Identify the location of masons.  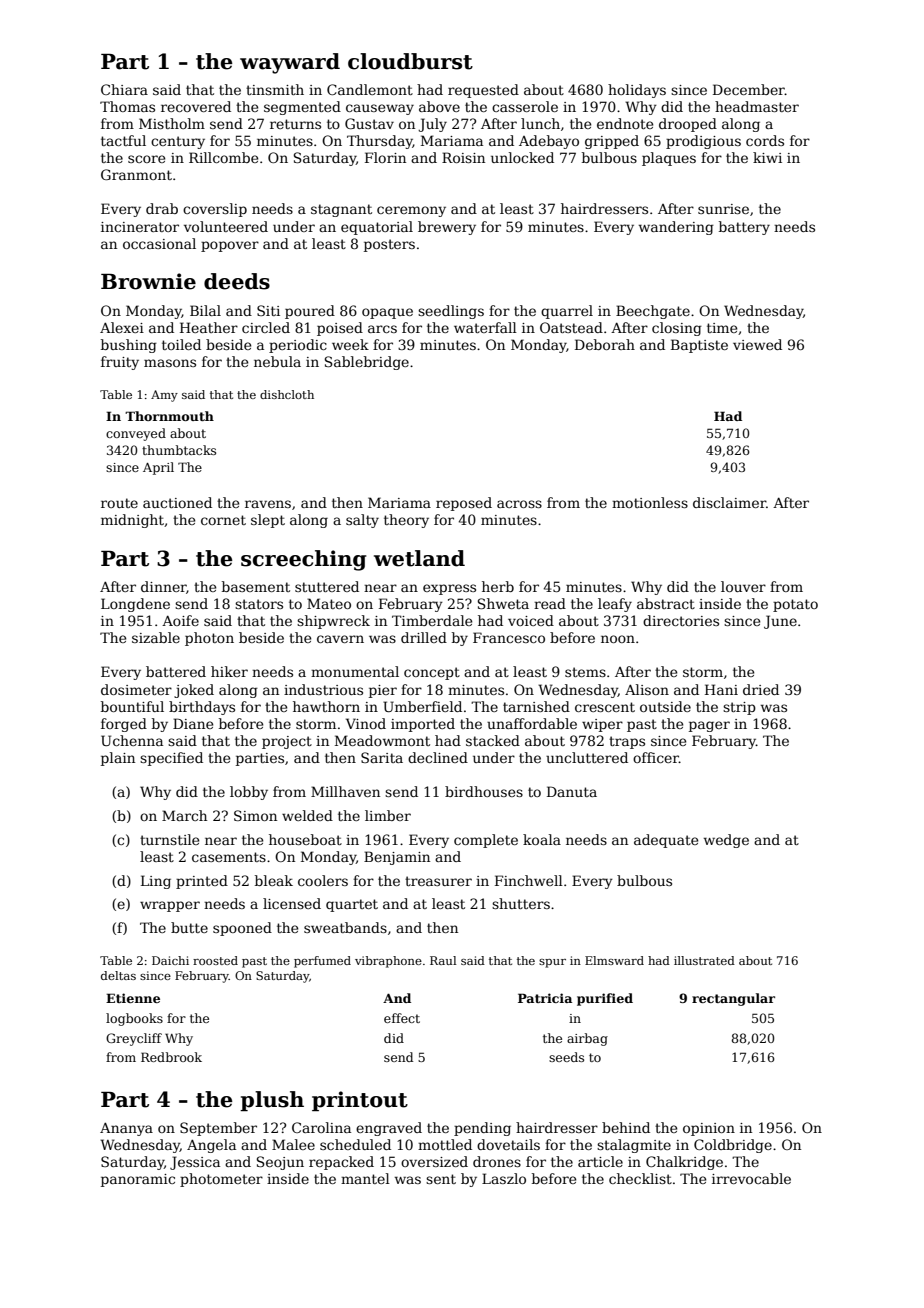
(170, 363).
